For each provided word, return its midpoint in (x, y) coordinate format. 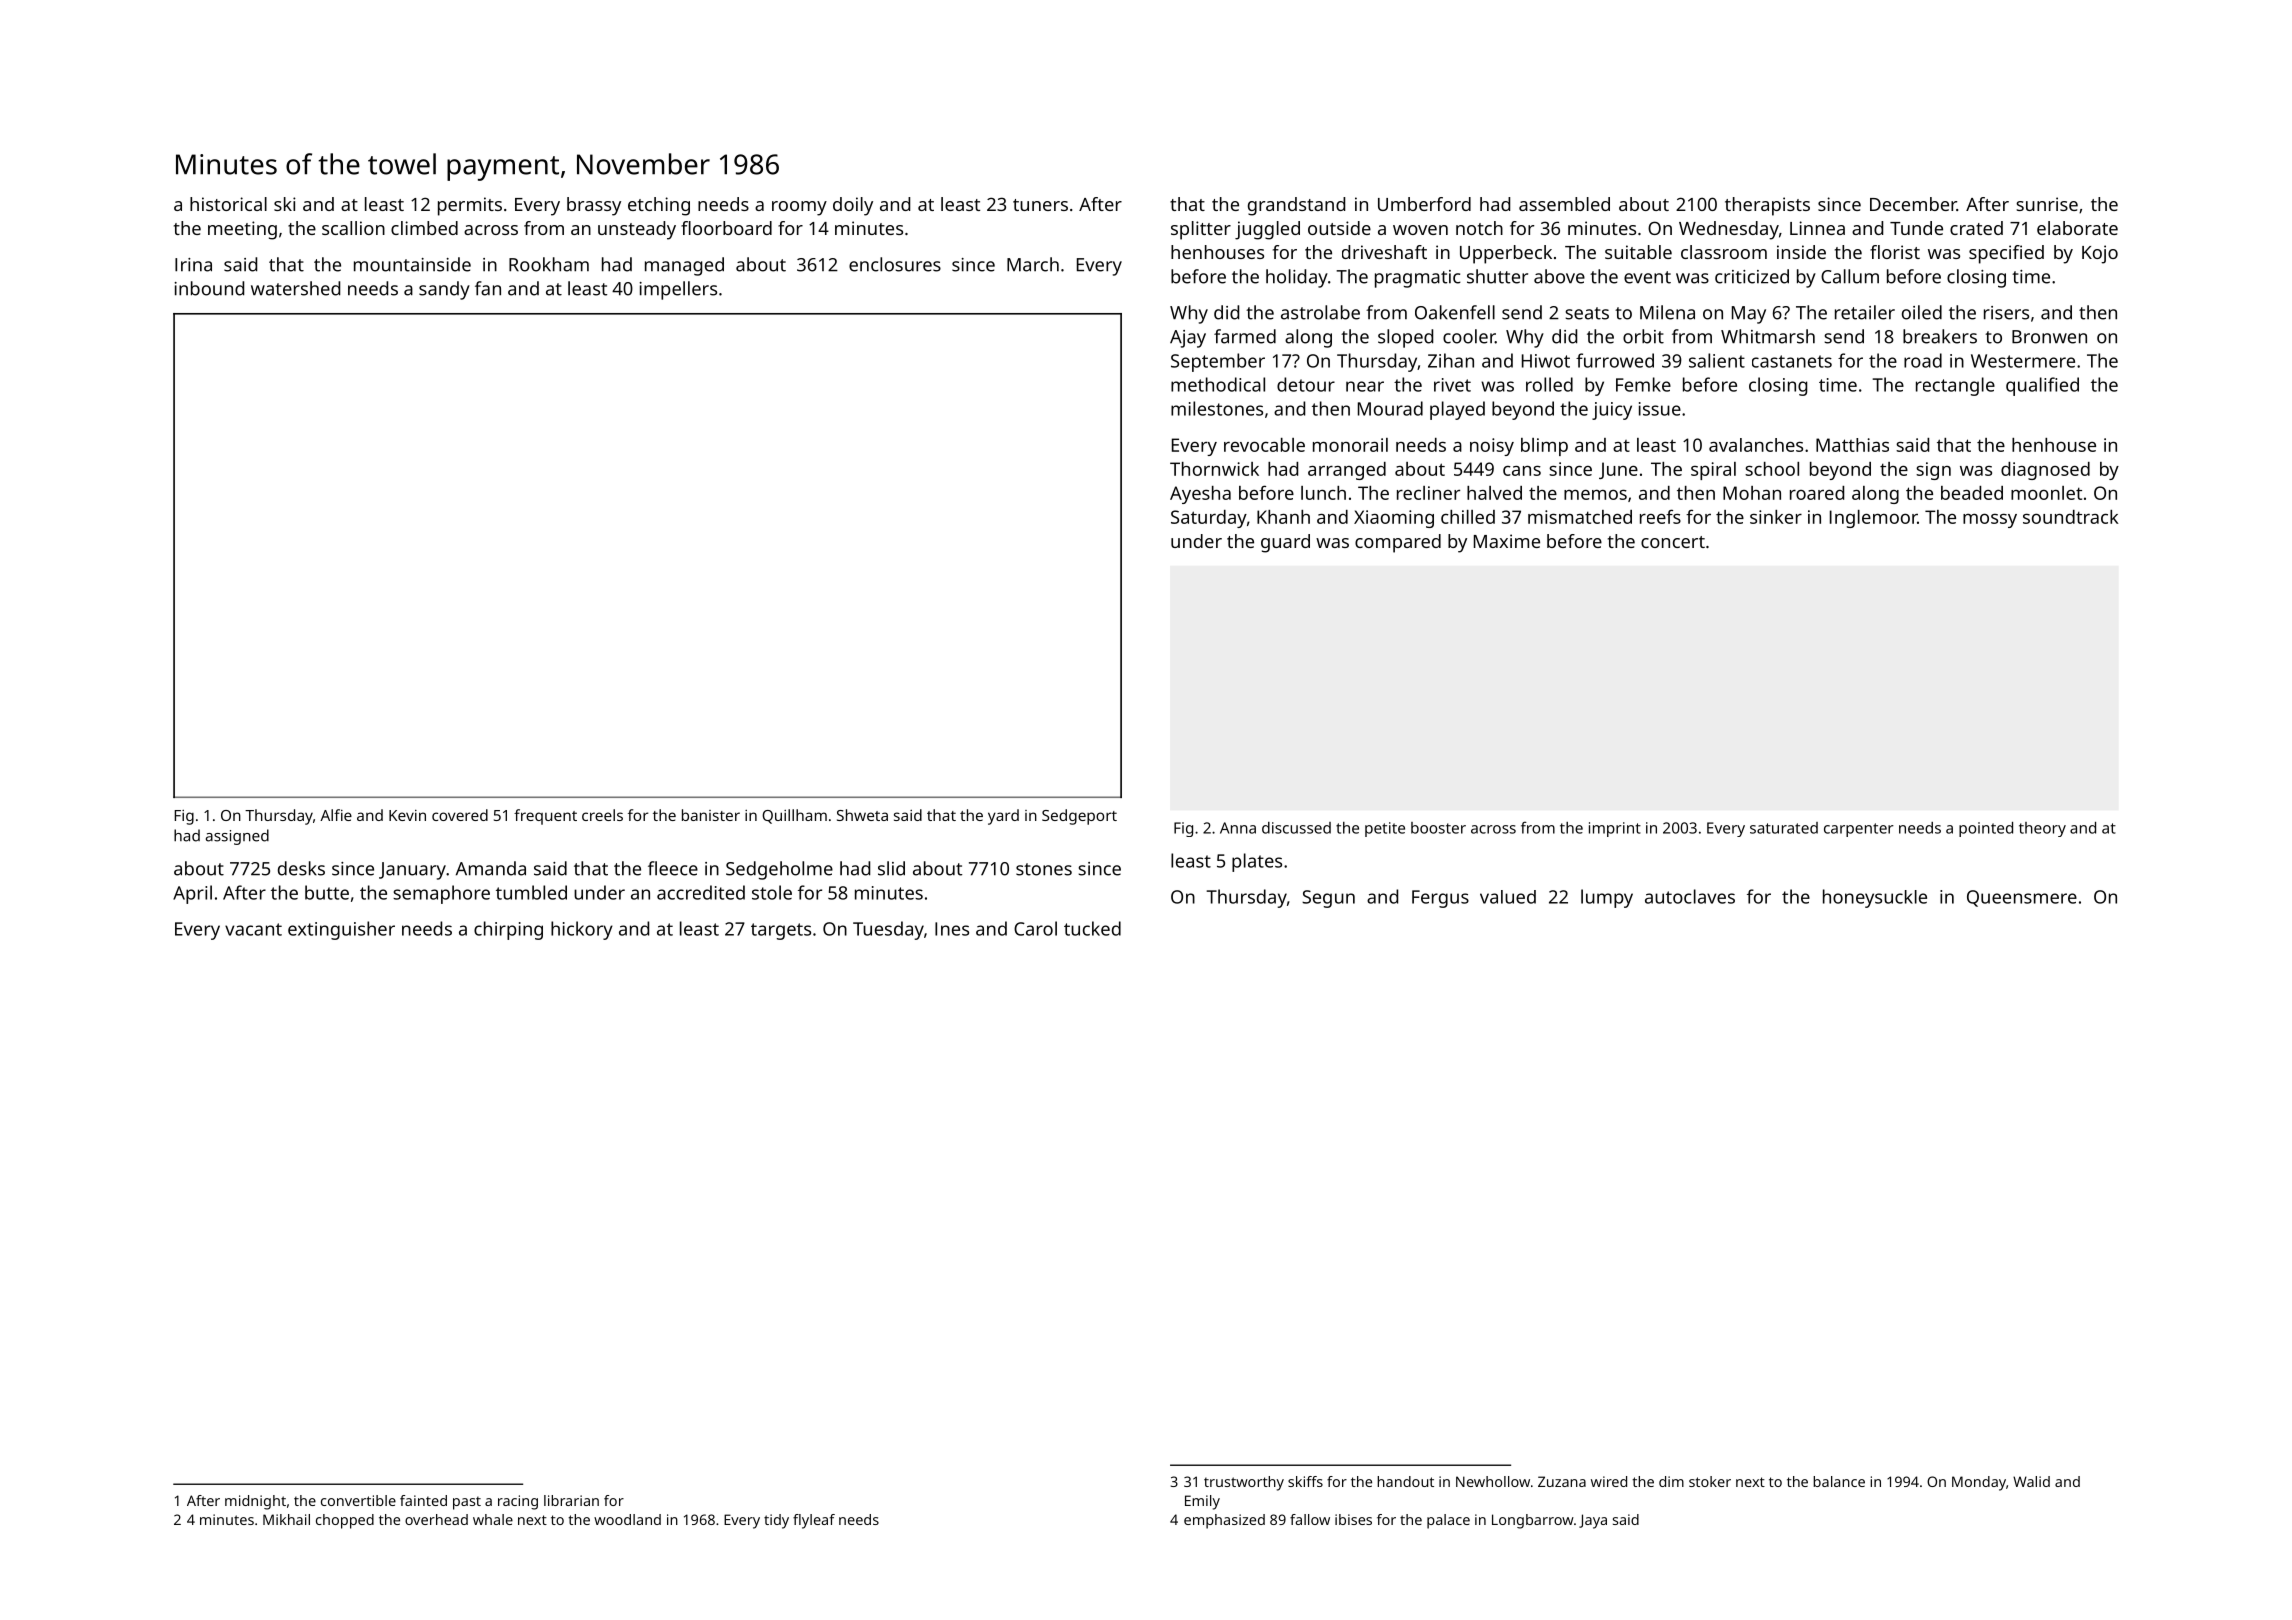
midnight (255, 1502)
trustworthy (1244, 1483)
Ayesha (1200, 495)
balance (1839, 1481)
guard (1285, 543)
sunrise (2047, 204)
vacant (253, 929)
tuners (1040, 205)
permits (470, 206)
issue (1660, 409)
